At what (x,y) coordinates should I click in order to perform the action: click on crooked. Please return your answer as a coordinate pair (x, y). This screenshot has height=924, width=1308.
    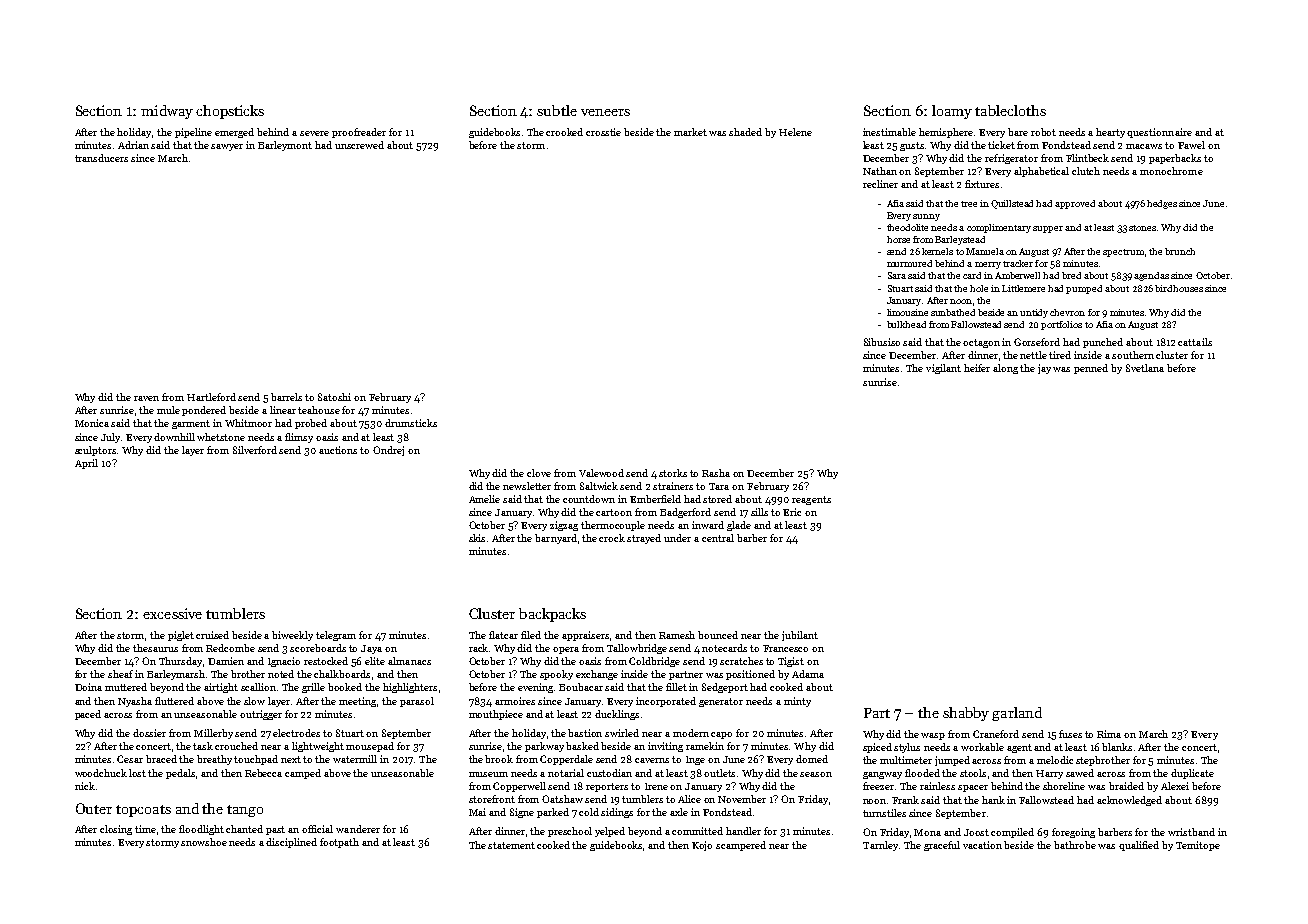
    Looking at the image, I should click on (564, 132).
